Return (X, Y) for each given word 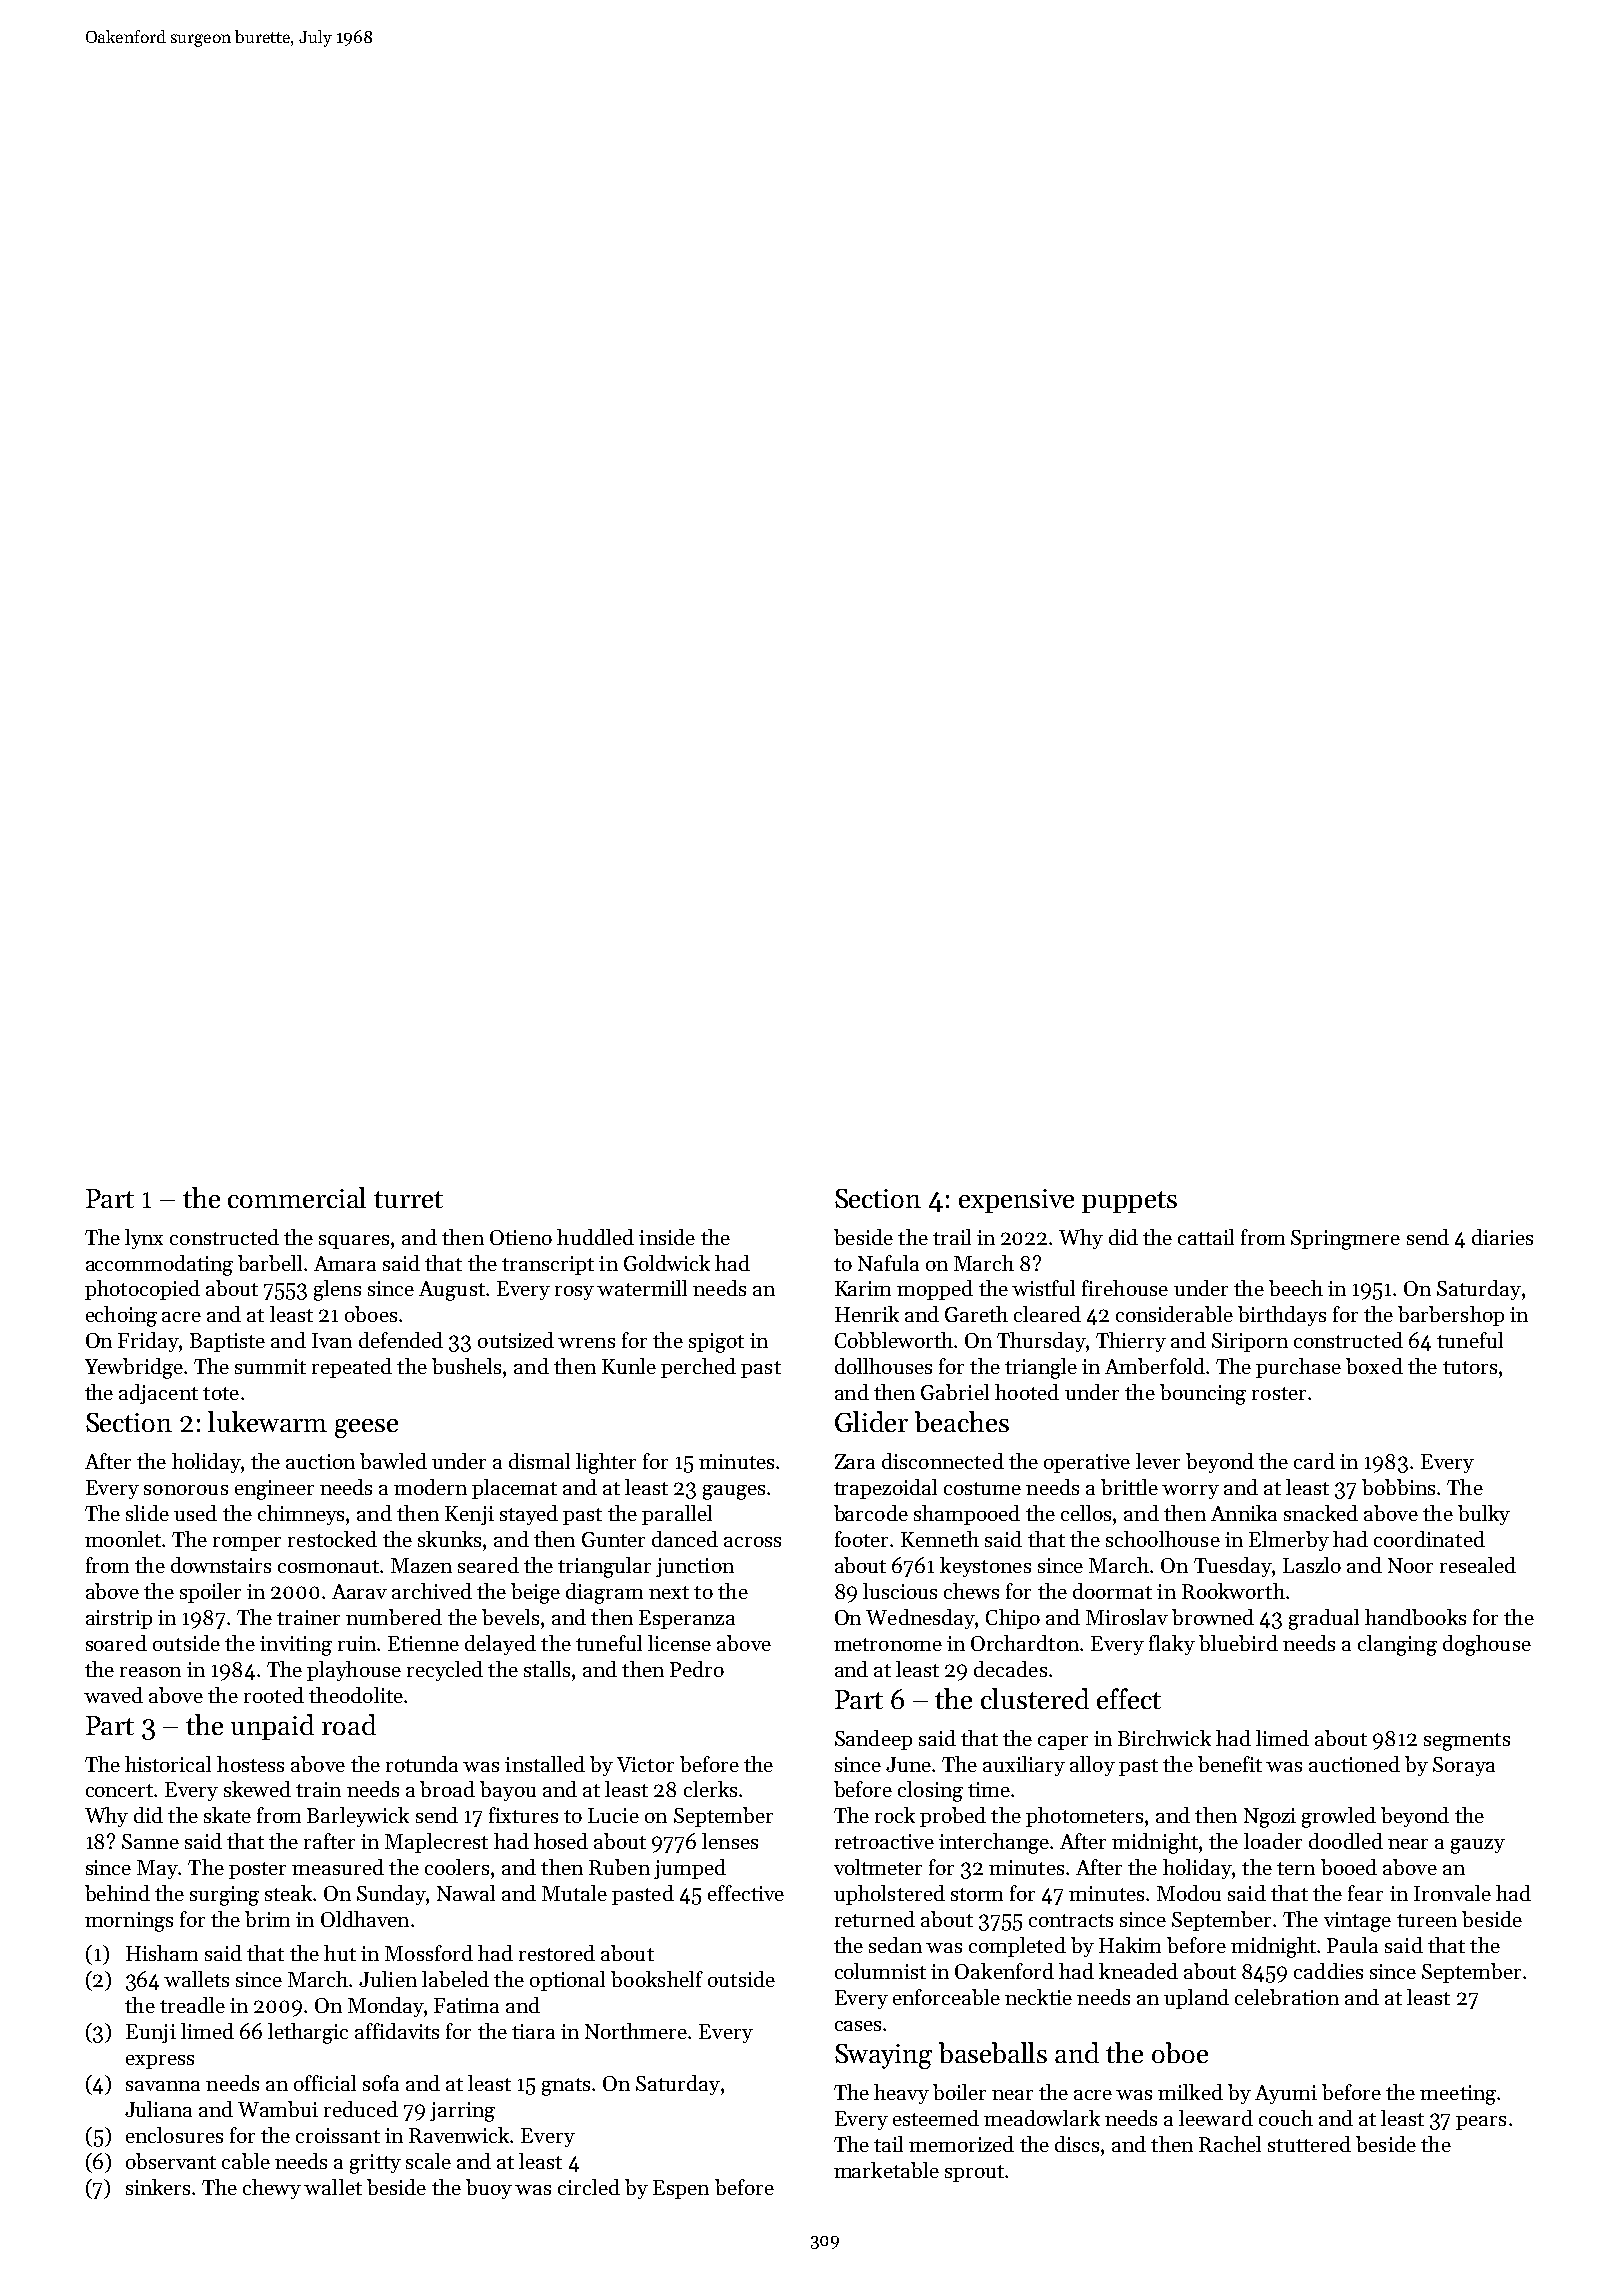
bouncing (1203, 1394)
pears (1481, 2123)
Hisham (162, 1953)
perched (698, 1368)
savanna (163, 2086)
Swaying (883, 2056)
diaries (1502, 1237)
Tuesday (1233, 1567)
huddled (595, 1237)
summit (270, 1366)
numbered (394, 1617)
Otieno (521, 1237)
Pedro (697, 1669)
